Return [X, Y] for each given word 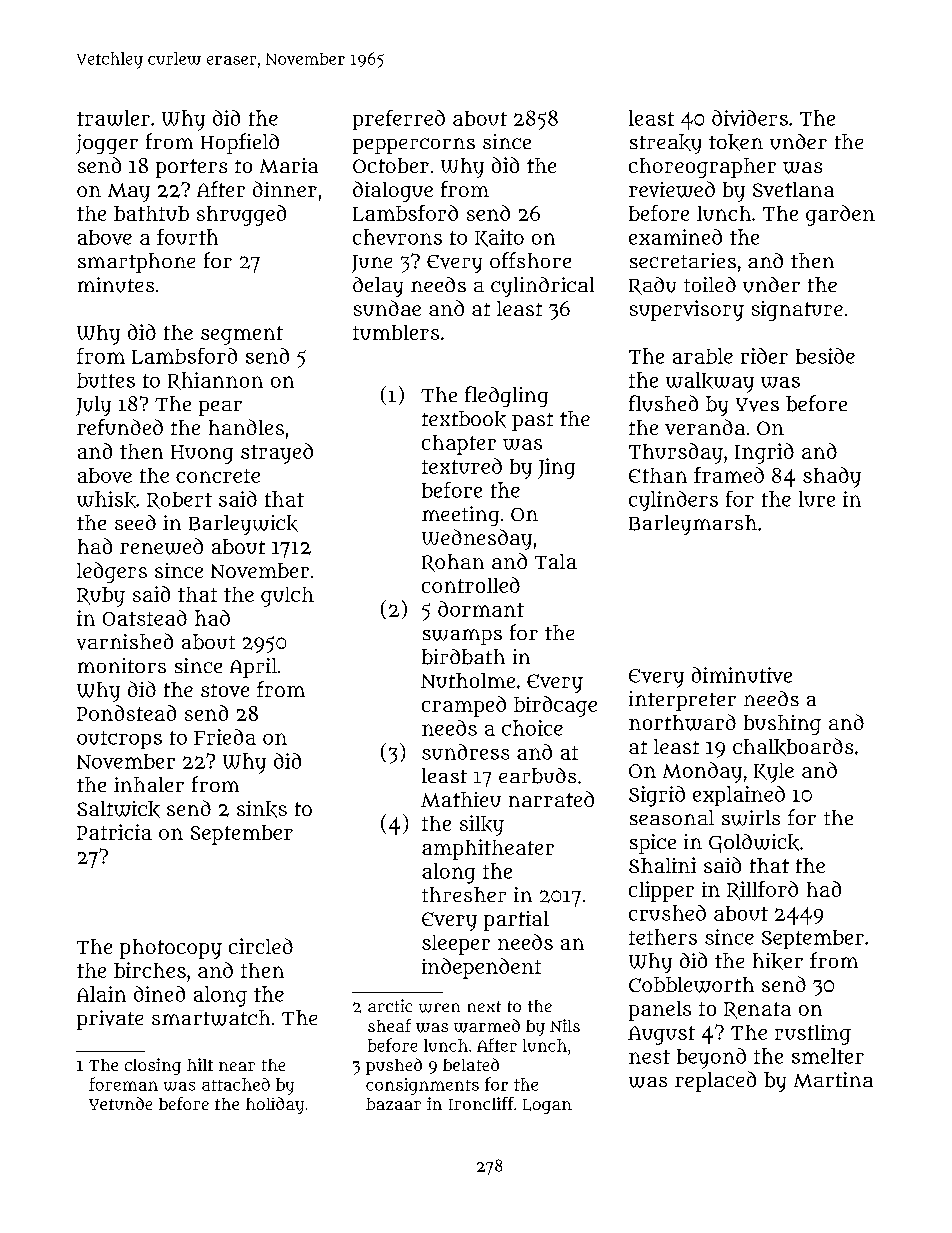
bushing [782, 725]
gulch [287, 597]
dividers [750, 118]
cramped [464, 706]
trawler [113, 118]
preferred [399, 120]
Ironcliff [481, 1103]
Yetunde [120, 1103]
